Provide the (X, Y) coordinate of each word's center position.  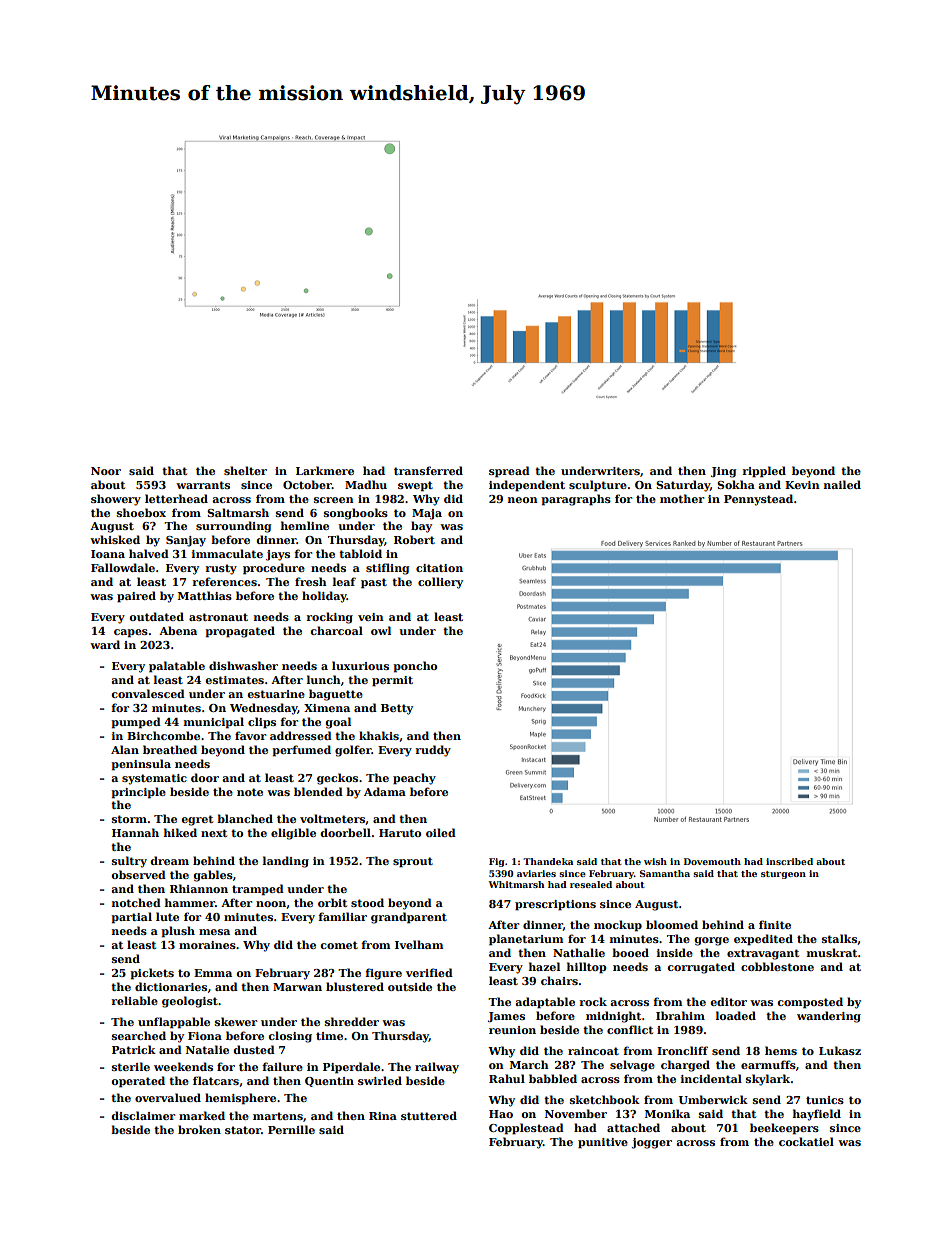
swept (415, 486)
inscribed (789, 861)
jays (278, 555)
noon (271, 904)
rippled (764, 472)
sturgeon (783, 875)
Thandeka (548, 861)
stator (243, 1130)
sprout (413, 862)
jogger (652, 1143)
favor (250, 735)
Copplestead (526, 1129)
